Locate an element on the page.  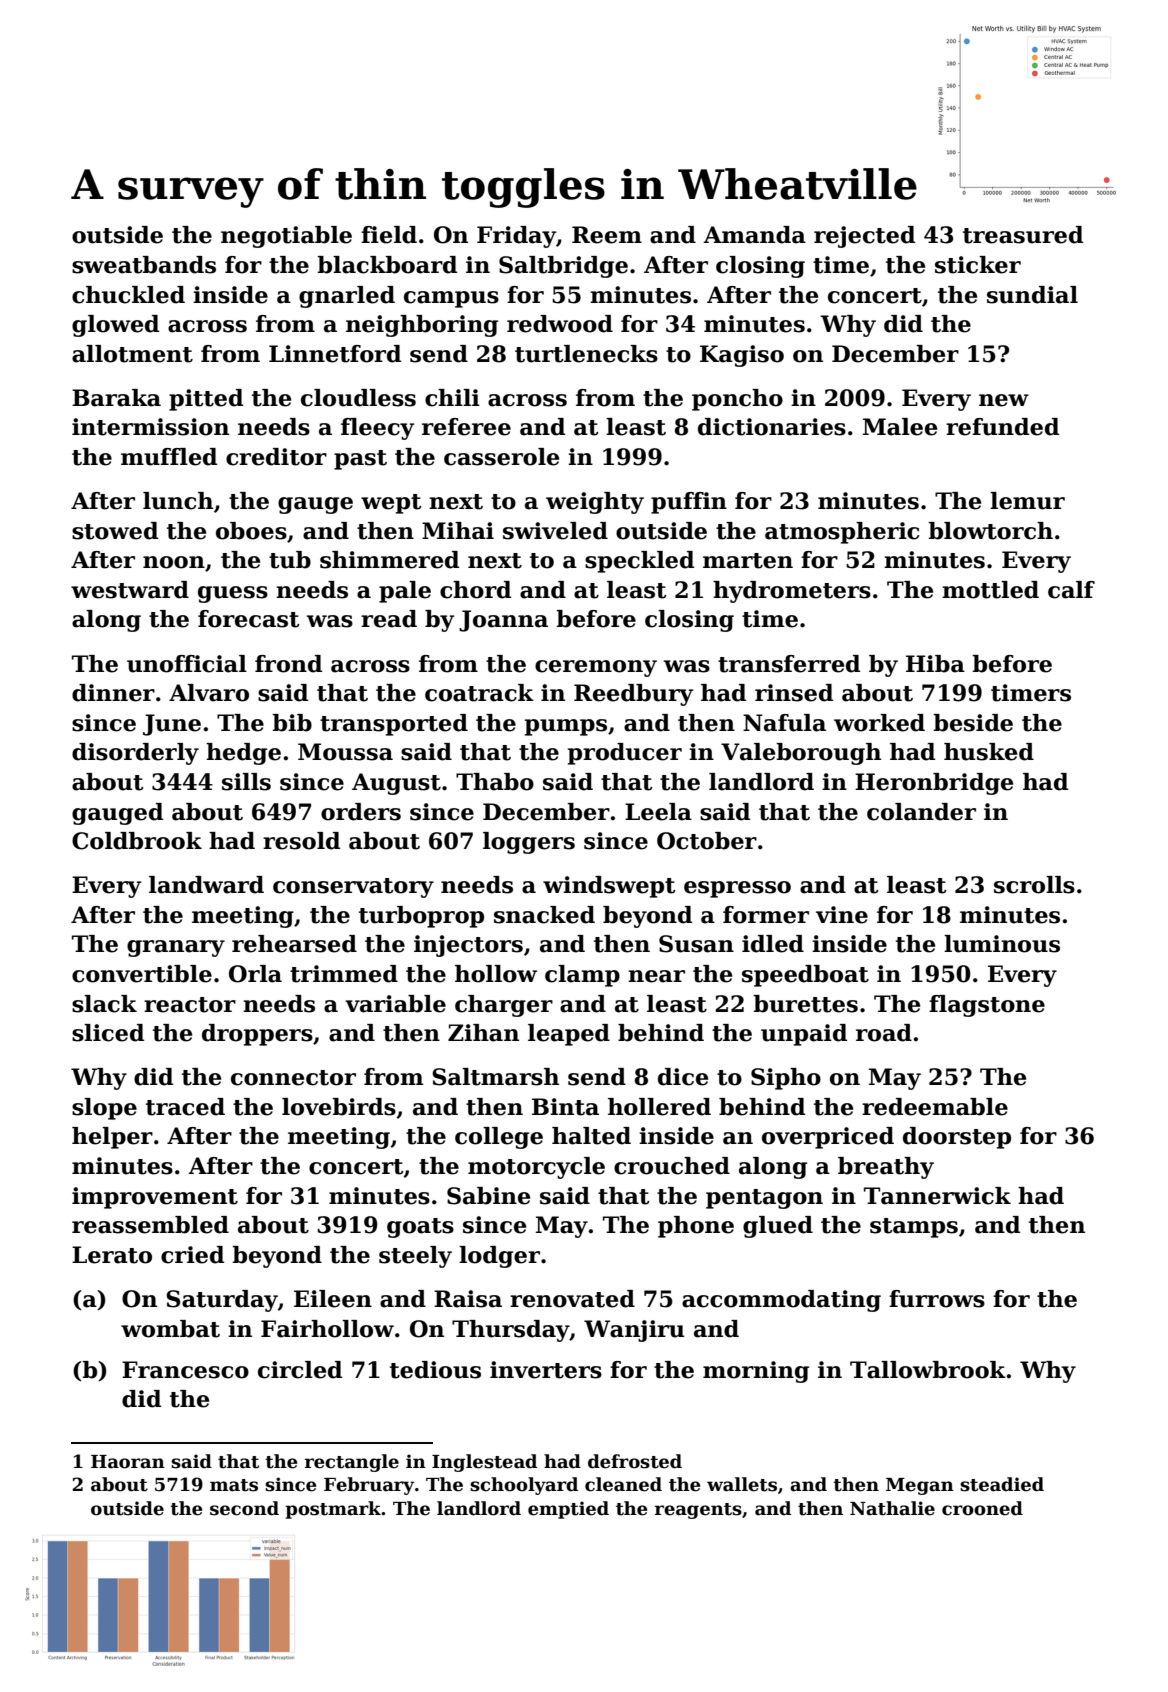
colander is located at coordinates (921, 812).
